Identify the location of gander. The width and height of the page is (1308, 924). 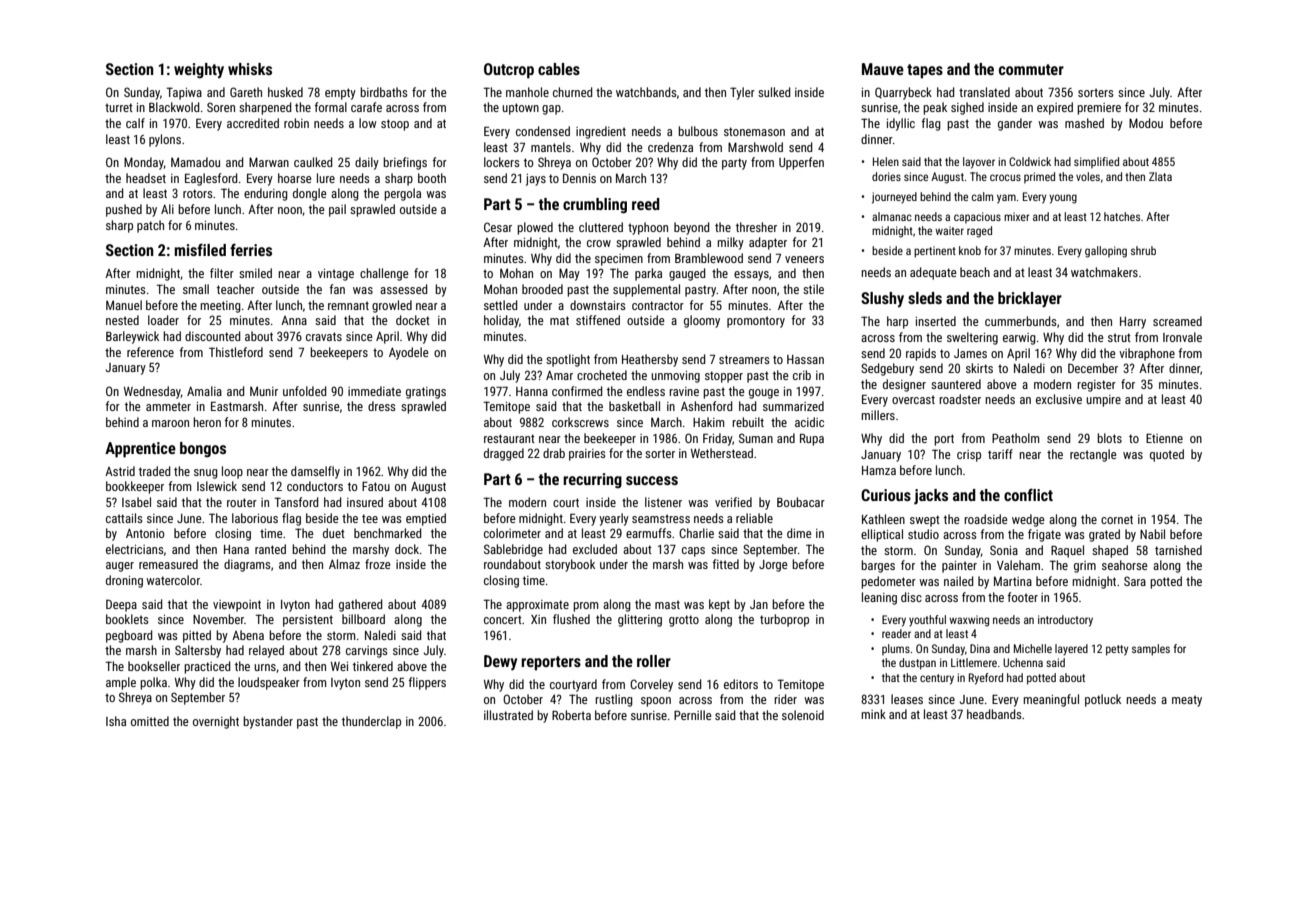
(1015, 124).
